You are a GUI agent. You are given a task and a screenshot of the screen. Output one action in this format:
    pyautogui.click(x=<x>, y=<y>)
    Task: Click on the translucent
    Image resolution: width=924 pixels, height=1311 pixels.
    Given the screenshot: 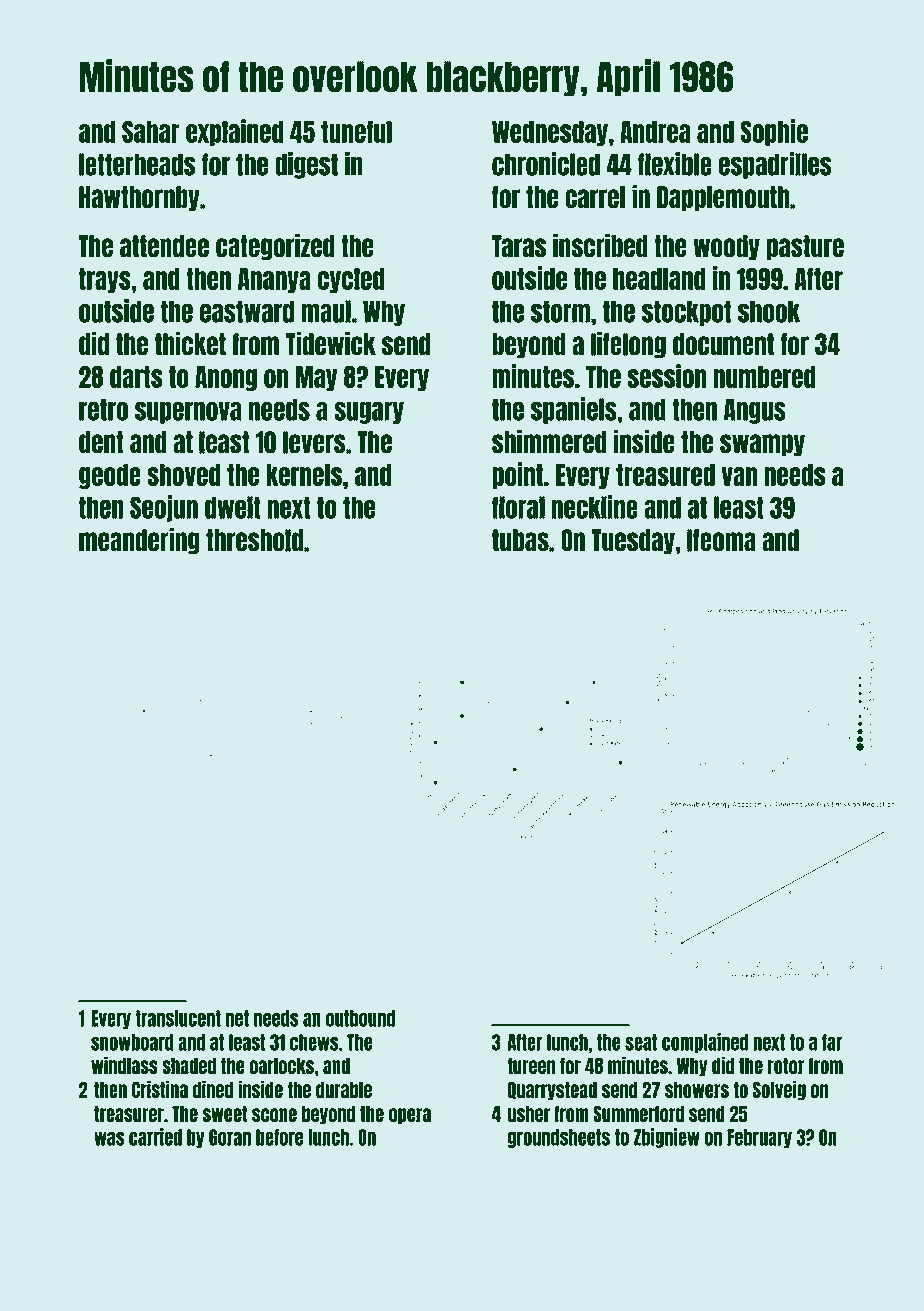 What is the action you would take?
    pyautogui.click(x=178, y=1018)
